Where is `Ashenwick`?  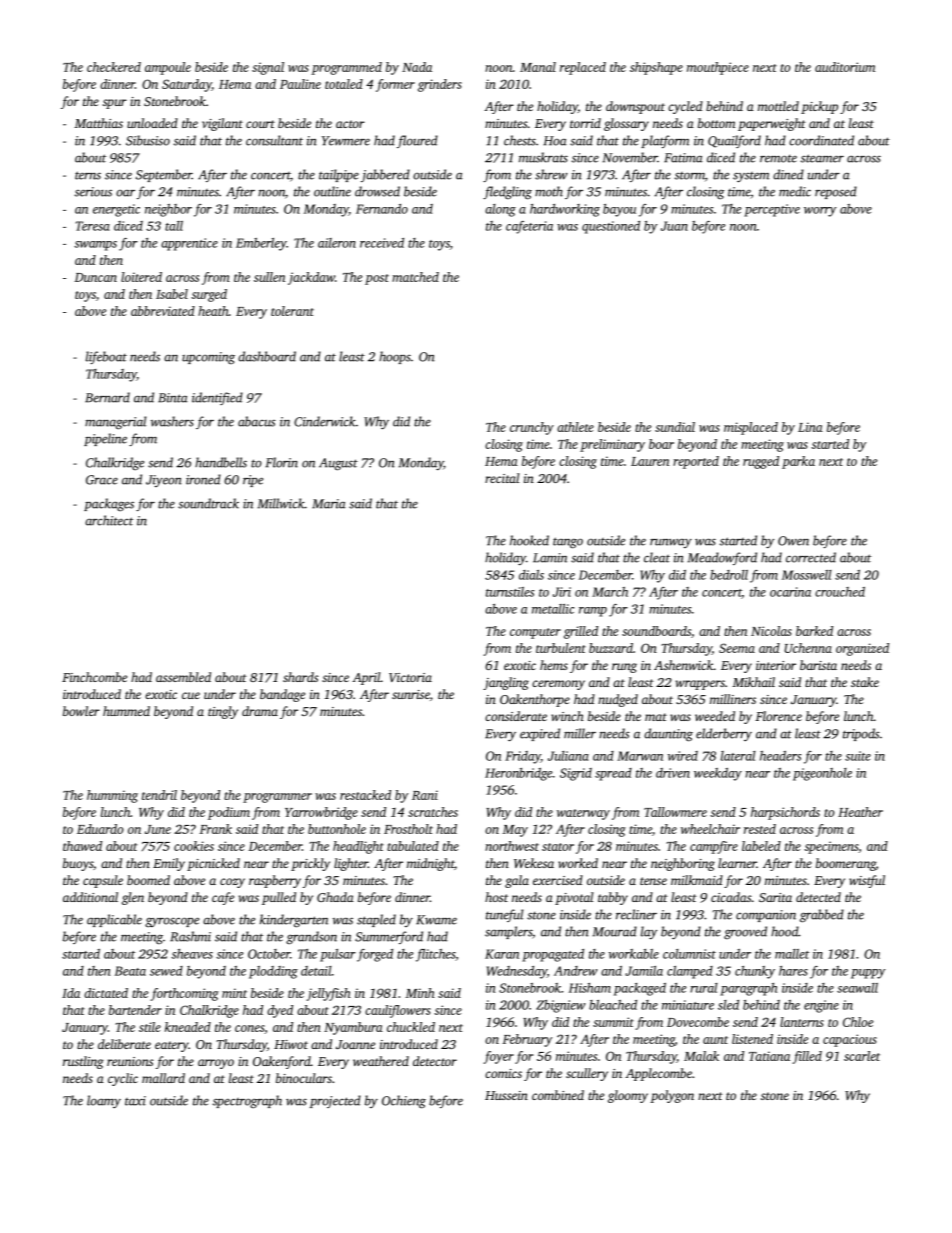 Ashenwick is located at coordinates (684, 665).
